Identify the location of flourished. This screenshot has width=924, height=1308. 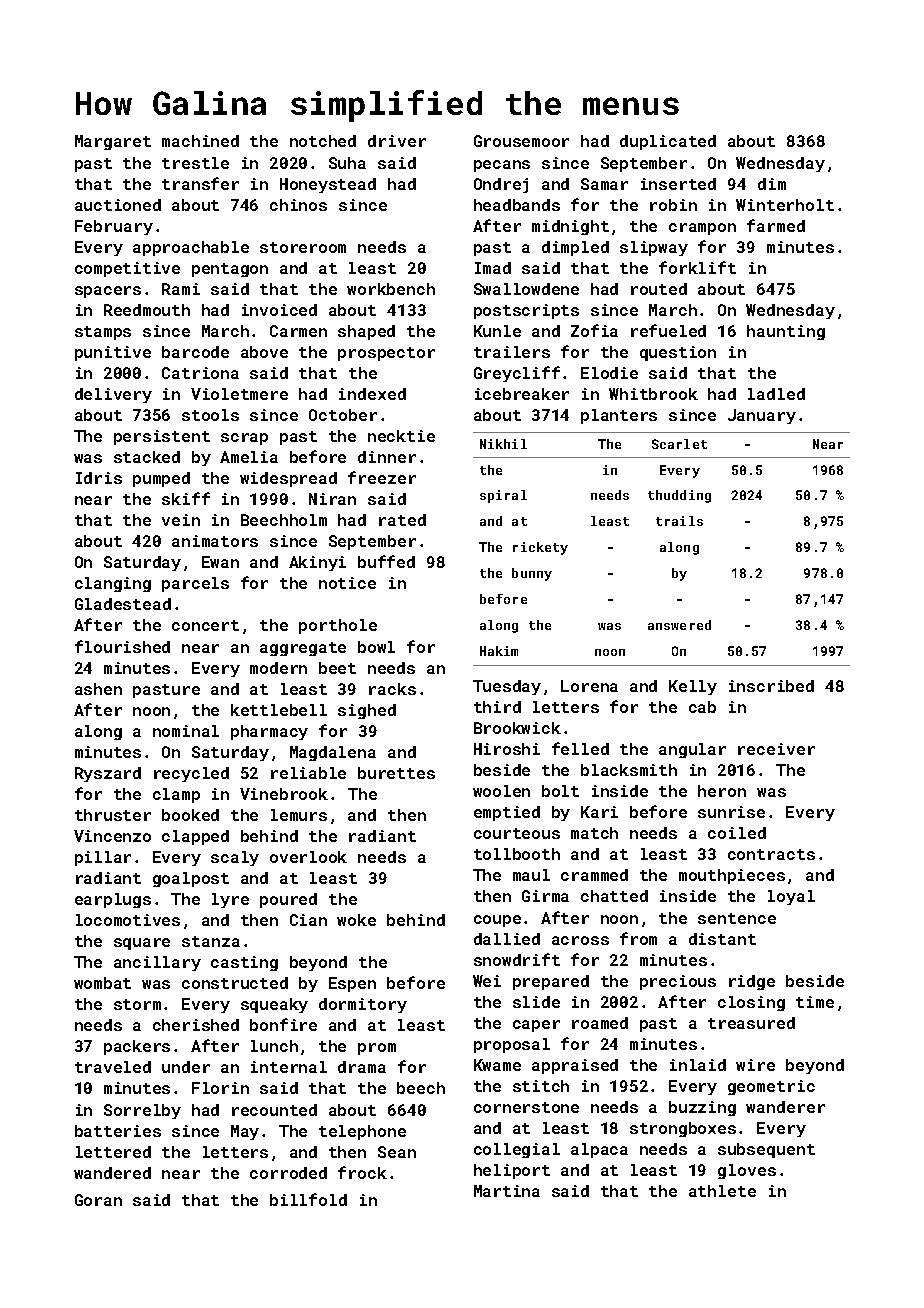
(122, 646).
